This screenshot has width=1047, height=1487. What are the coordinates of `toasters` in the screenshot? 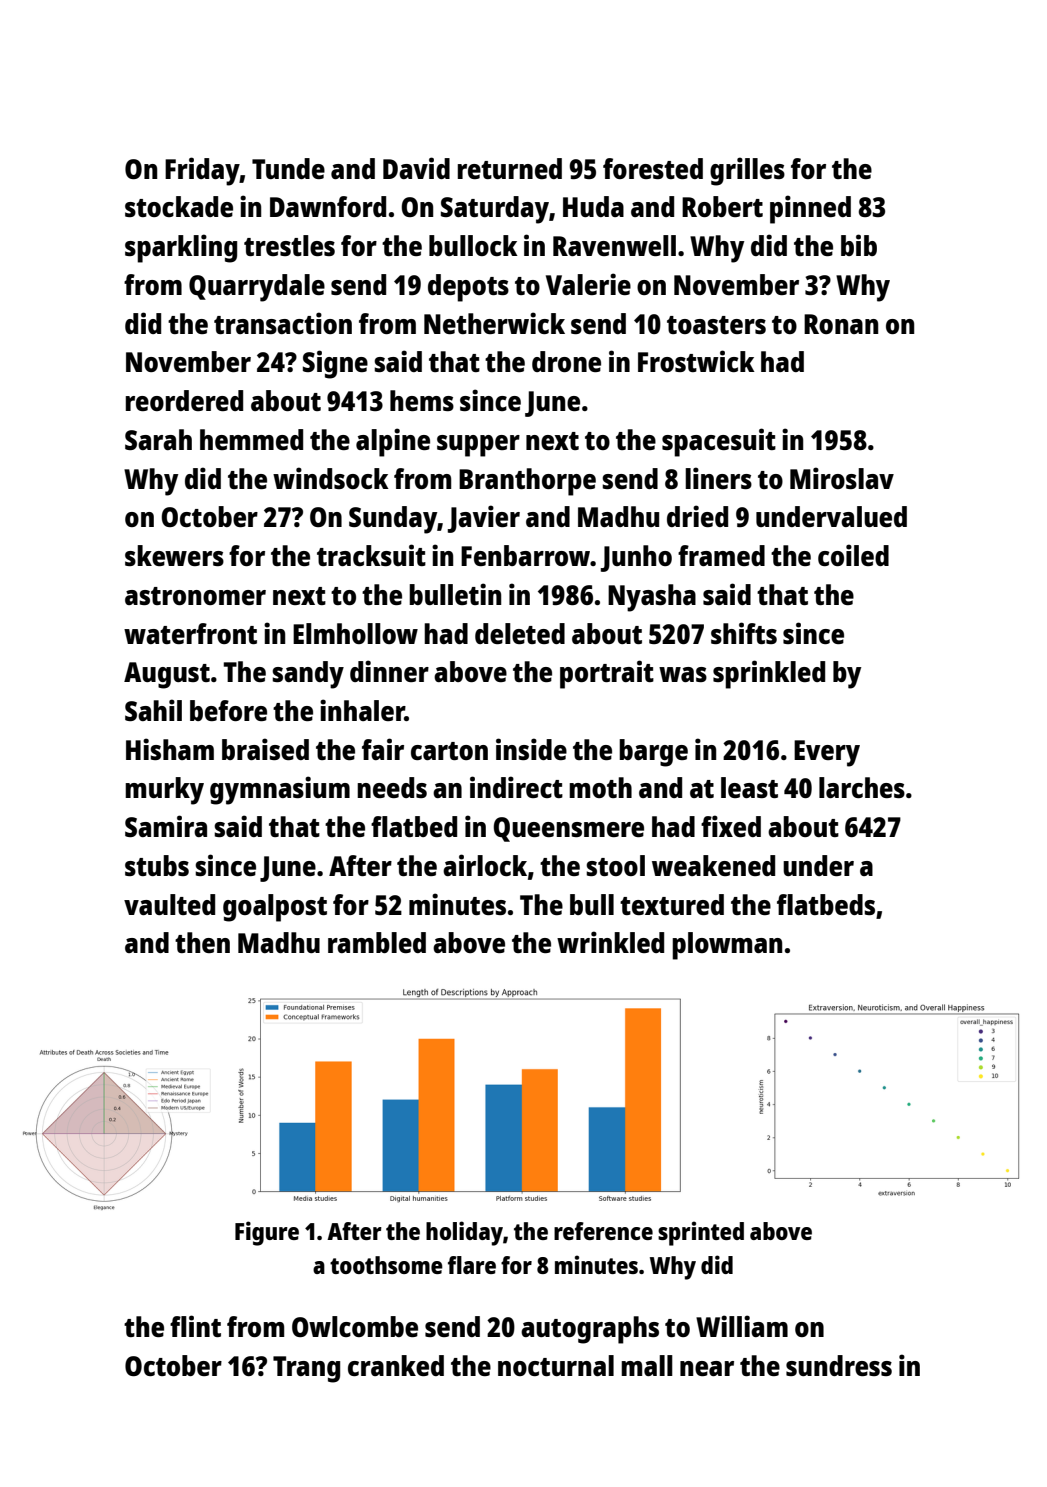 It's located at (716, 325).
